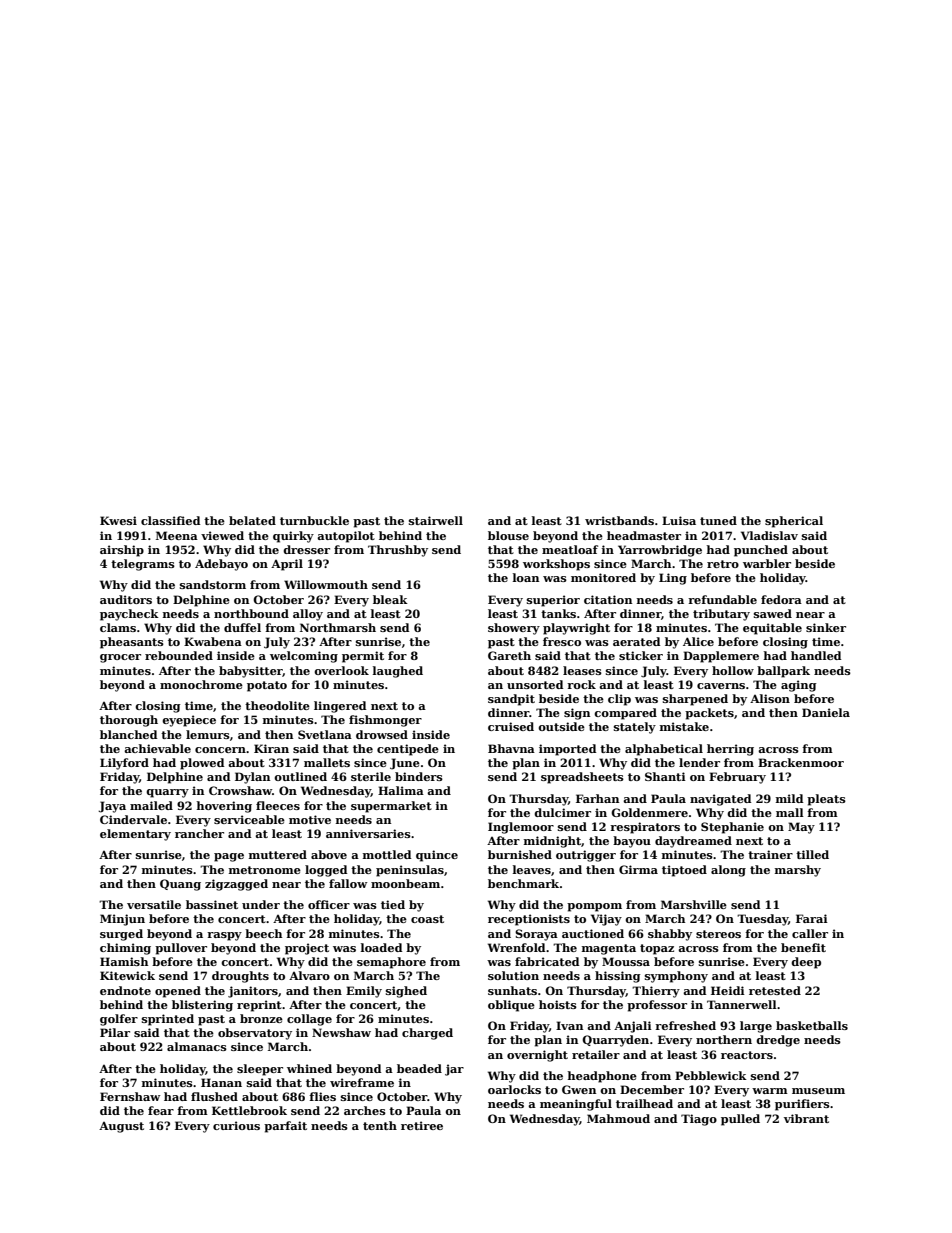 Image resolution: width=952 pixels, height=1233 pixels. Describe the element at coordinates (679, 520) in the page. I see `Luisa` at that location.
